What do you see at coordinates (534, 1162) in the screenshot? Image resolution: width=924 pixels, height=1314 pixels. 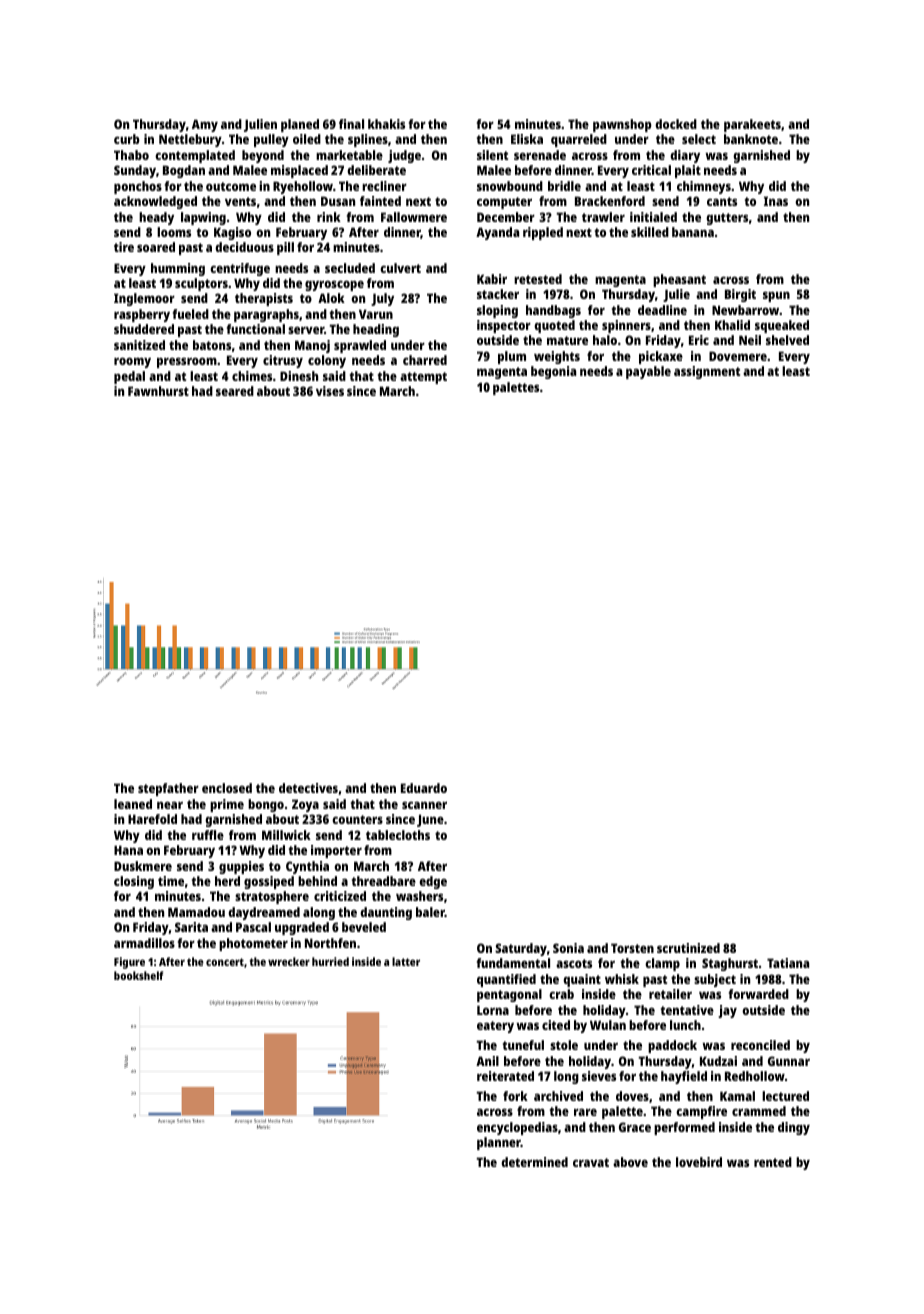 I see `determined` at bounding box center [534, 1162].
